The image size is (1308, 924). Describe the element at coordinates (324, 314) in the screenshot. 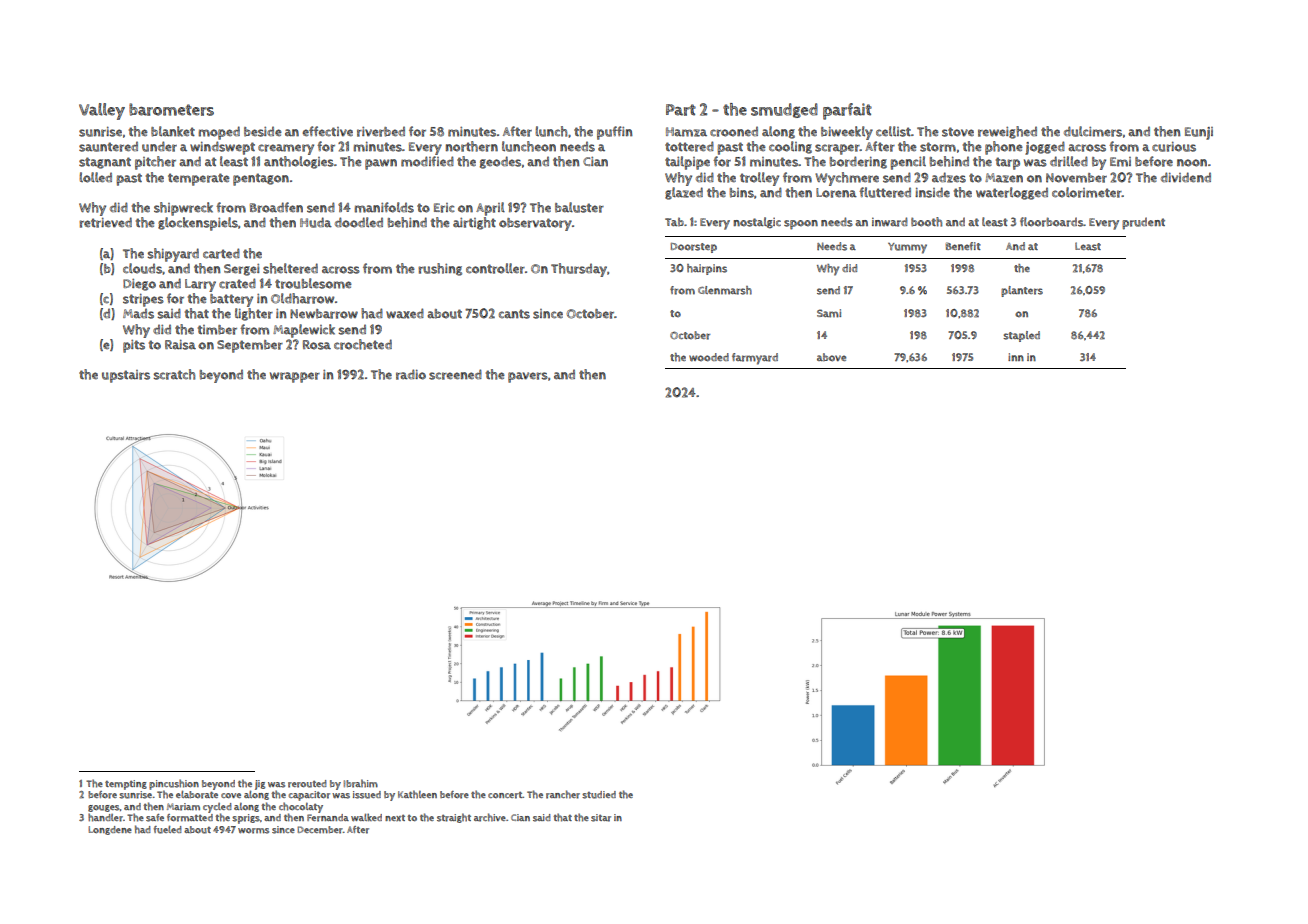

I see `Newbarrow` at that location.
